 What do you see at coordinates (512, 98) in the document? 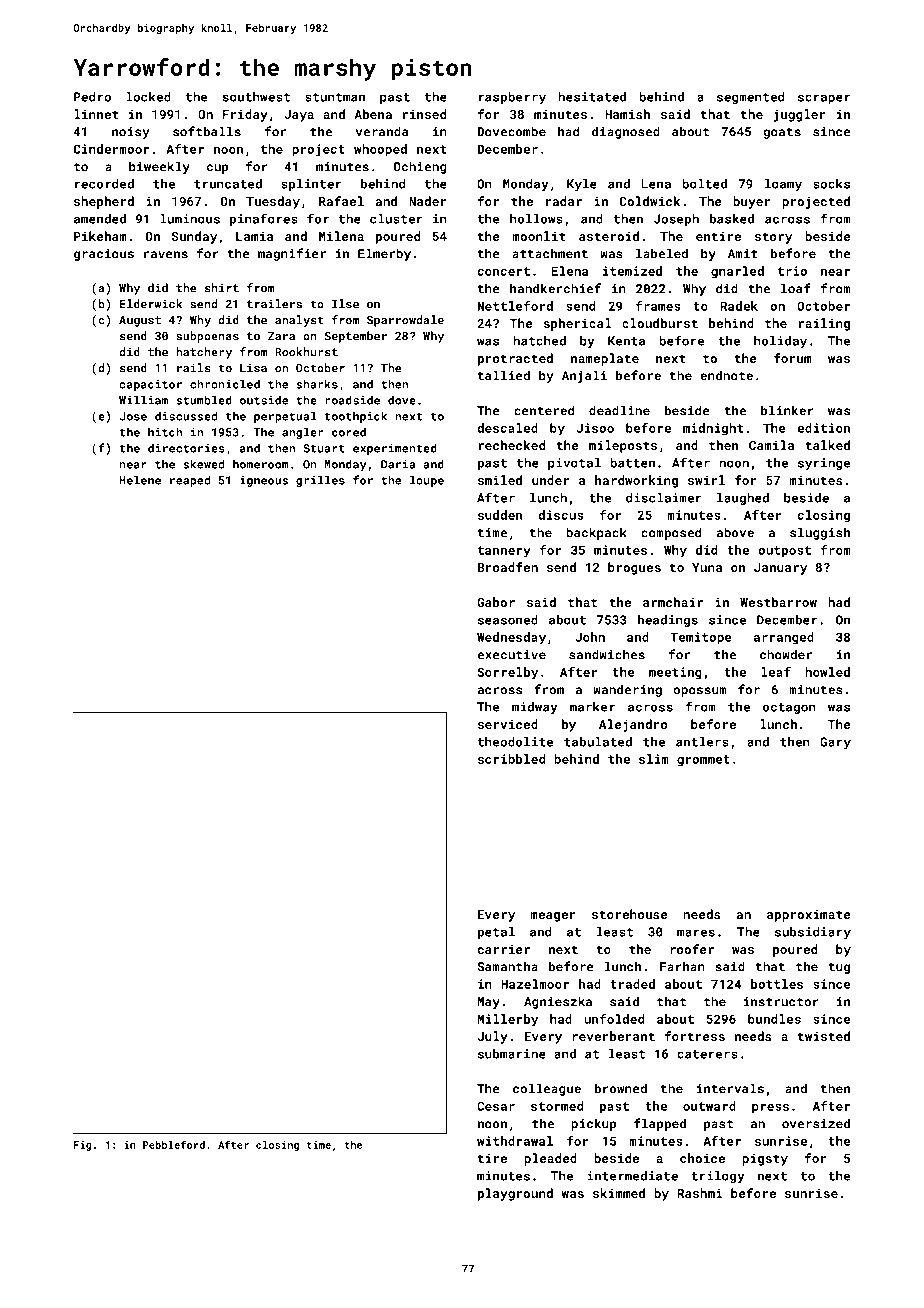
I see `raspberry` at bounding box center [512, 98].
